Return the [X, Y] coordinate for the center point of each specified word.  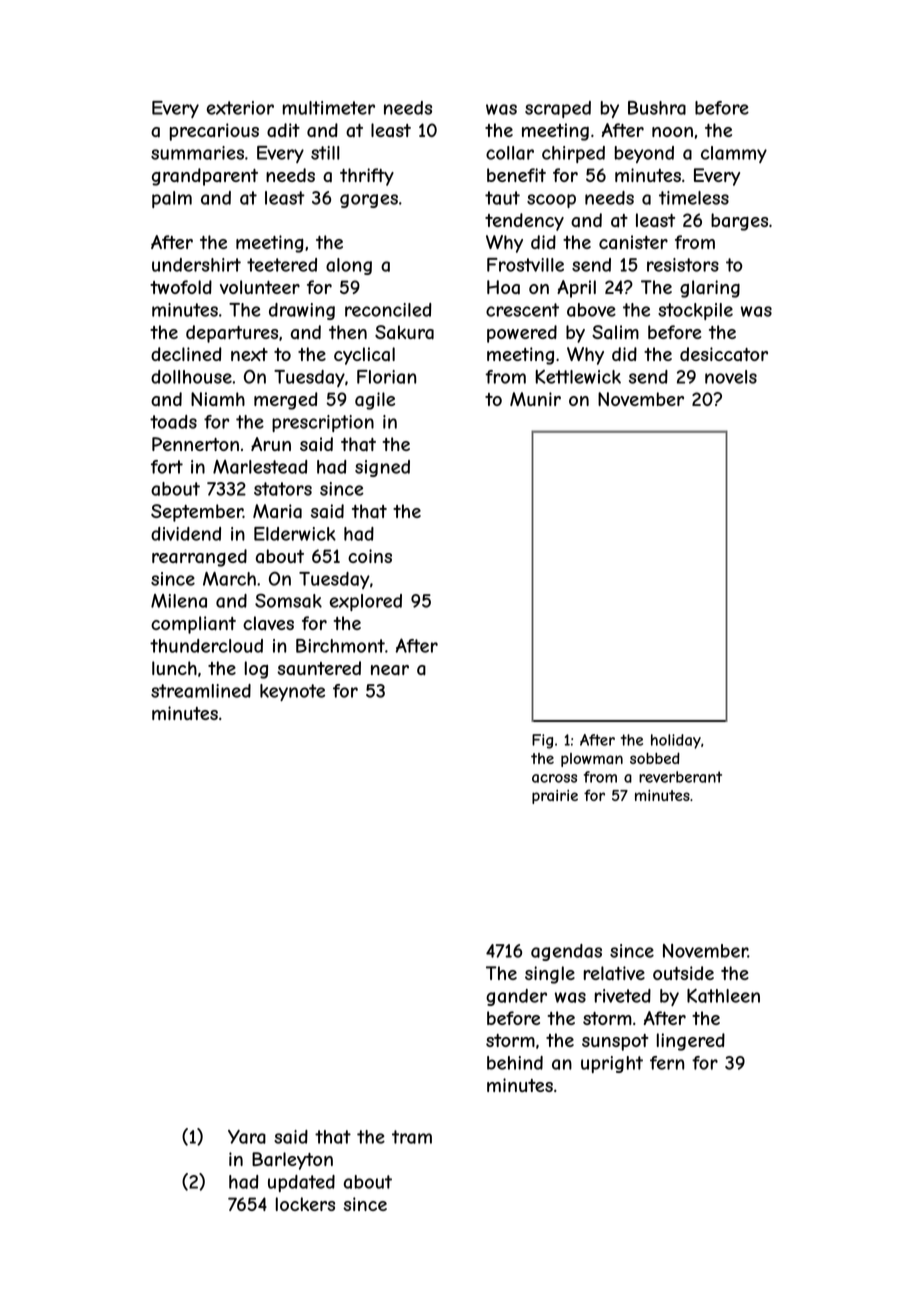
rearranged [199, 558]
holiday [676, 741]
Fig [542, 741]
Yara [247, 1137]
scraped [558, 109]
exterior [240, 108]
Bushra [657, 108]
